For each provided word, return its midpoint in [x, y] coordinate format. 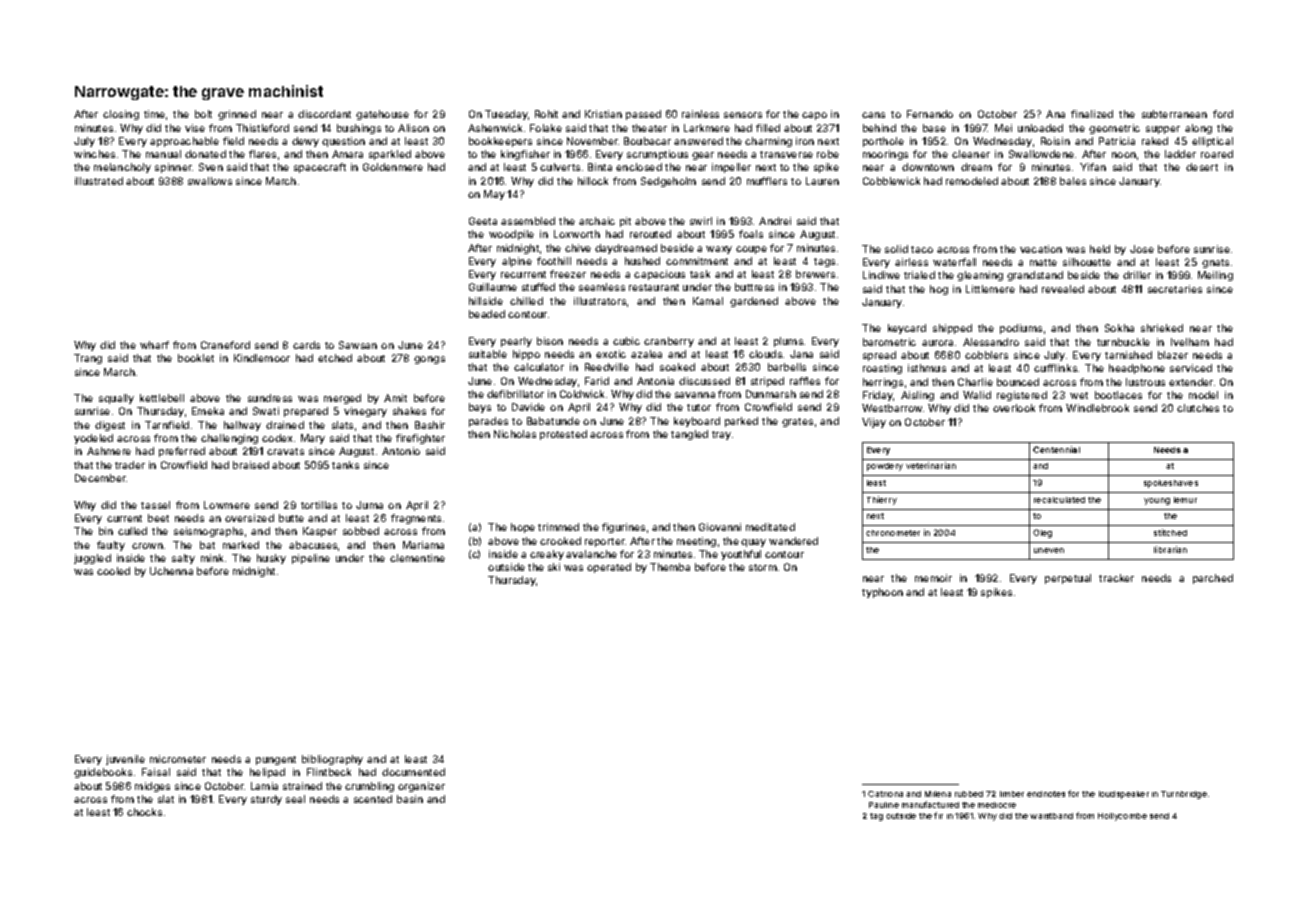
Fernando [930, 114]
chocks [144, 812]
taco [922, 249]
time [154, 114]
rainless [700, 114]
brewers [815, 274]
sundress [270, 398]
